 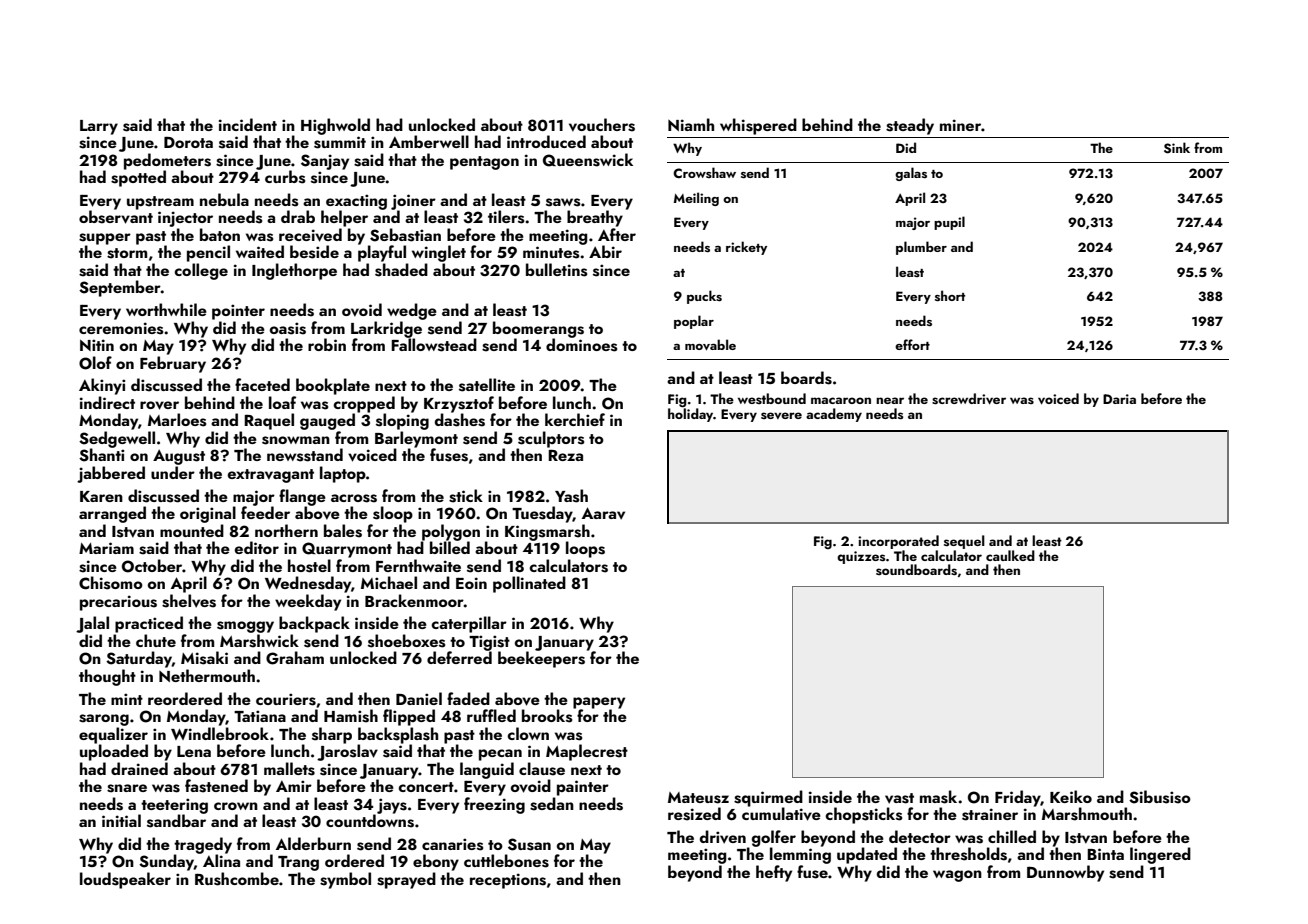 I want to click on introduced, so click(x=546, y=141).
